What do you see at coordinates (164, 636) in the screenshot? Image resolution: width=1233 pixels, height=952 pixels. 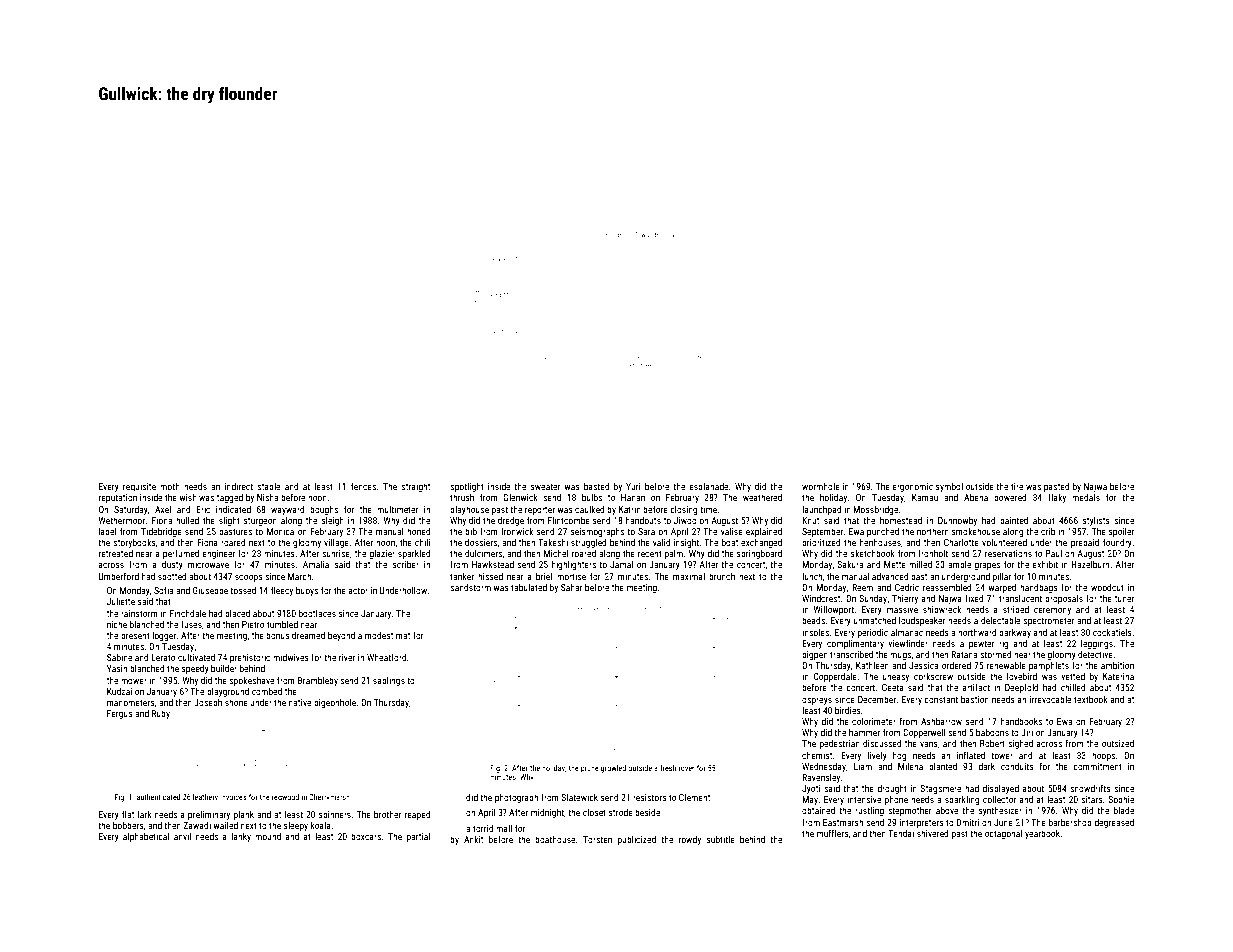 I see `logger` at bounding box center [164, 636].
